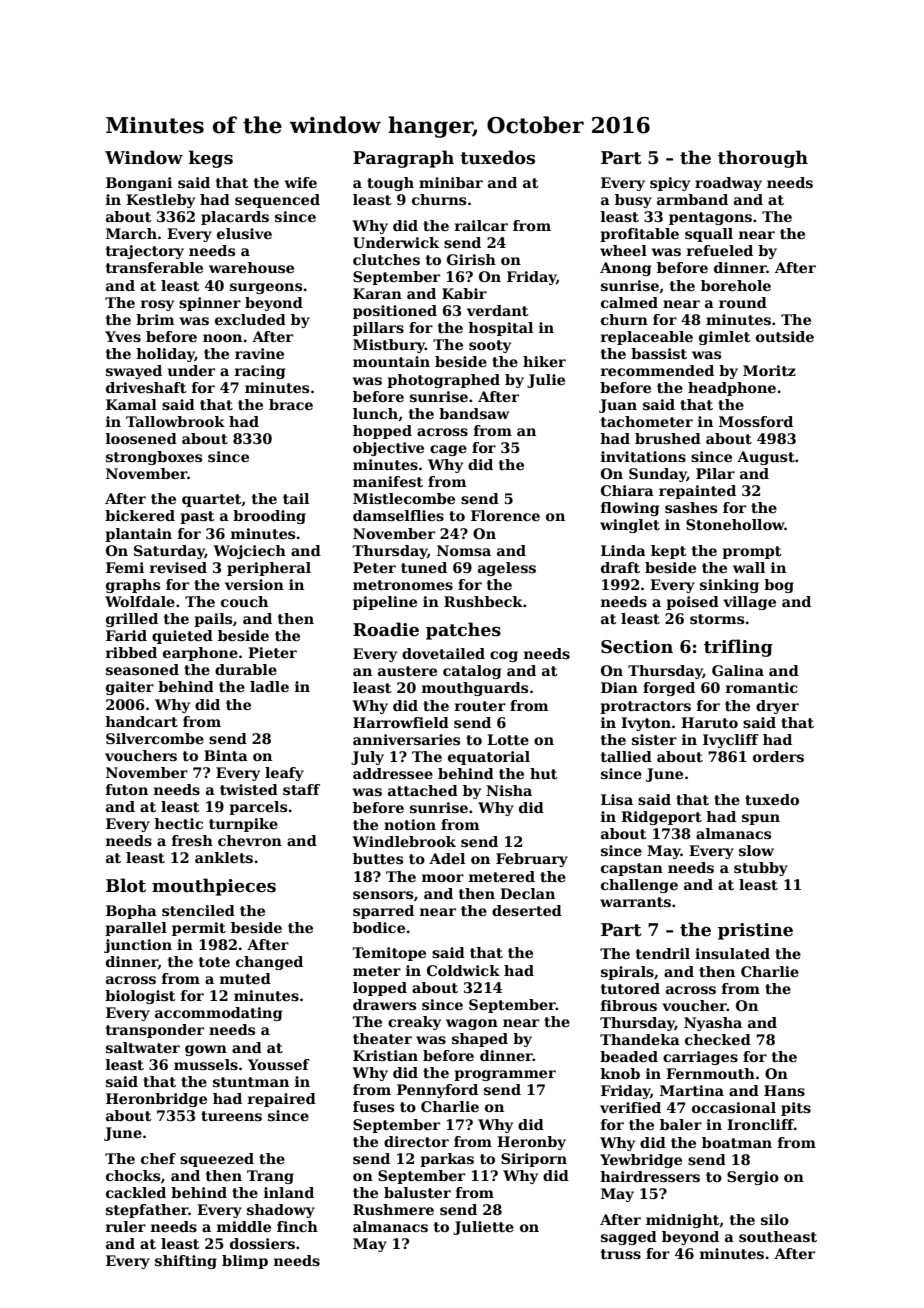 The width and height of the page is (924, 1308). I want to click on fresh, so click(192, 840).
